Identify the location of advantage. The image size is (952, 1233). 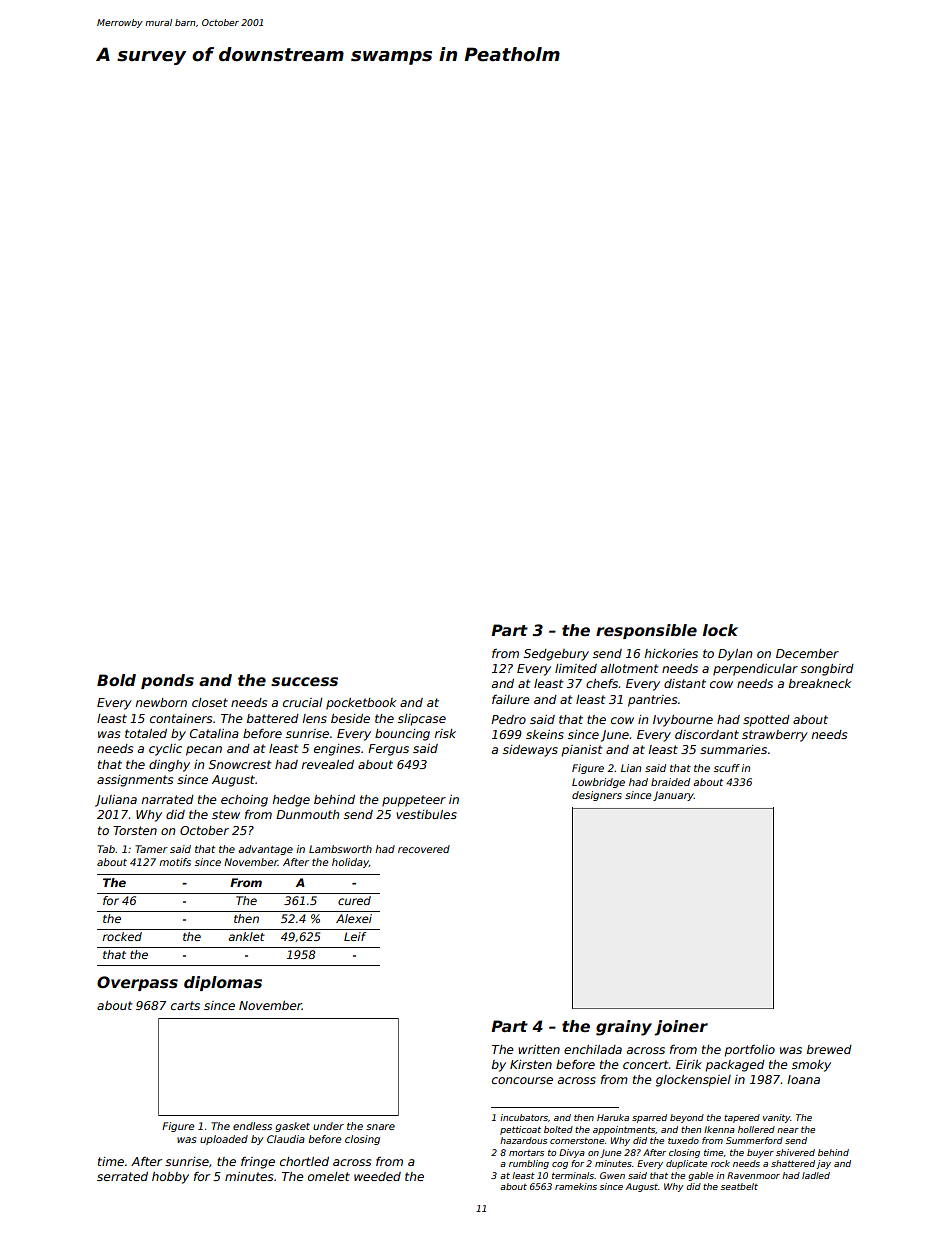
(265, 850).
